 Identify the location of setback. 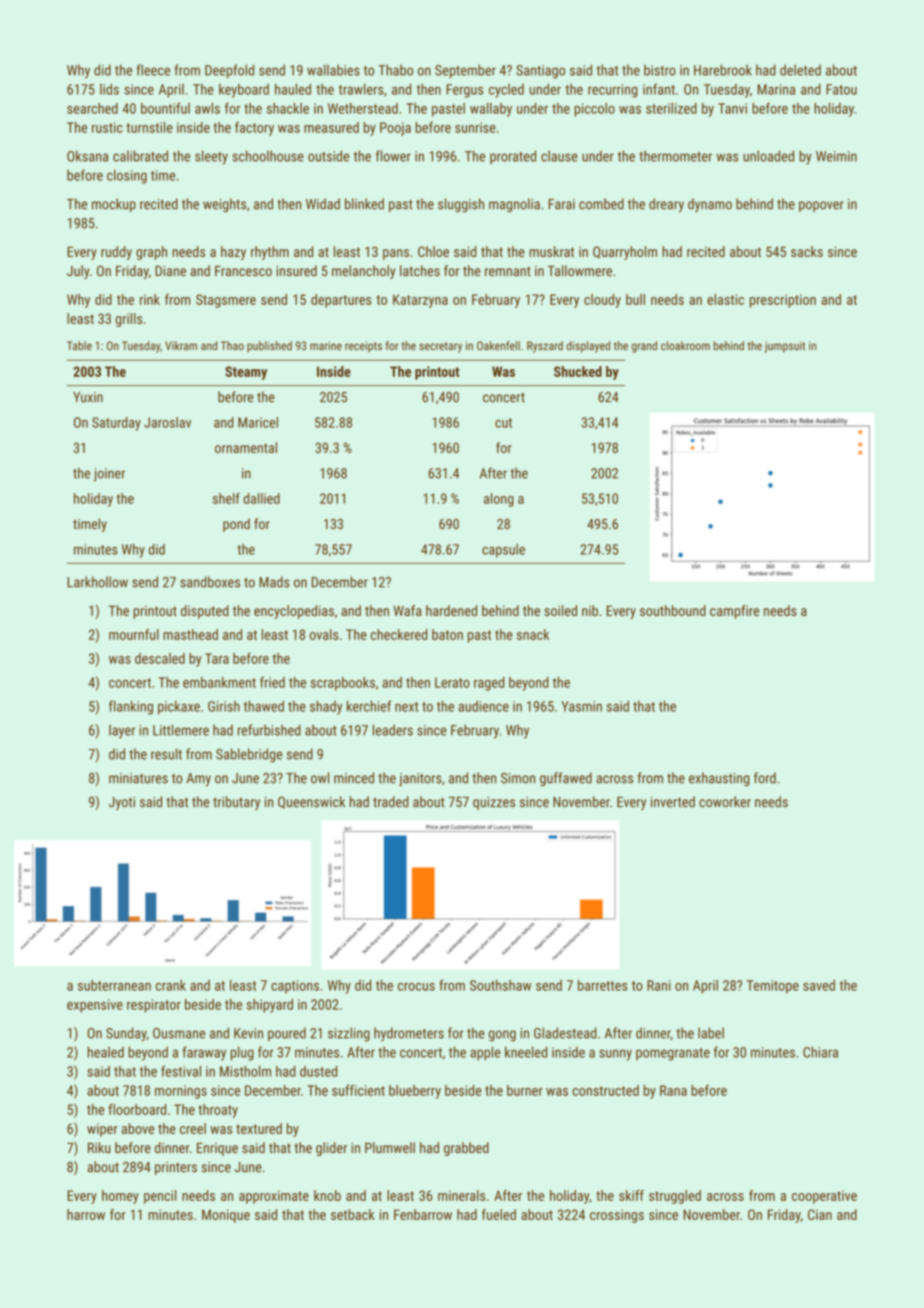
(353, 1214).
